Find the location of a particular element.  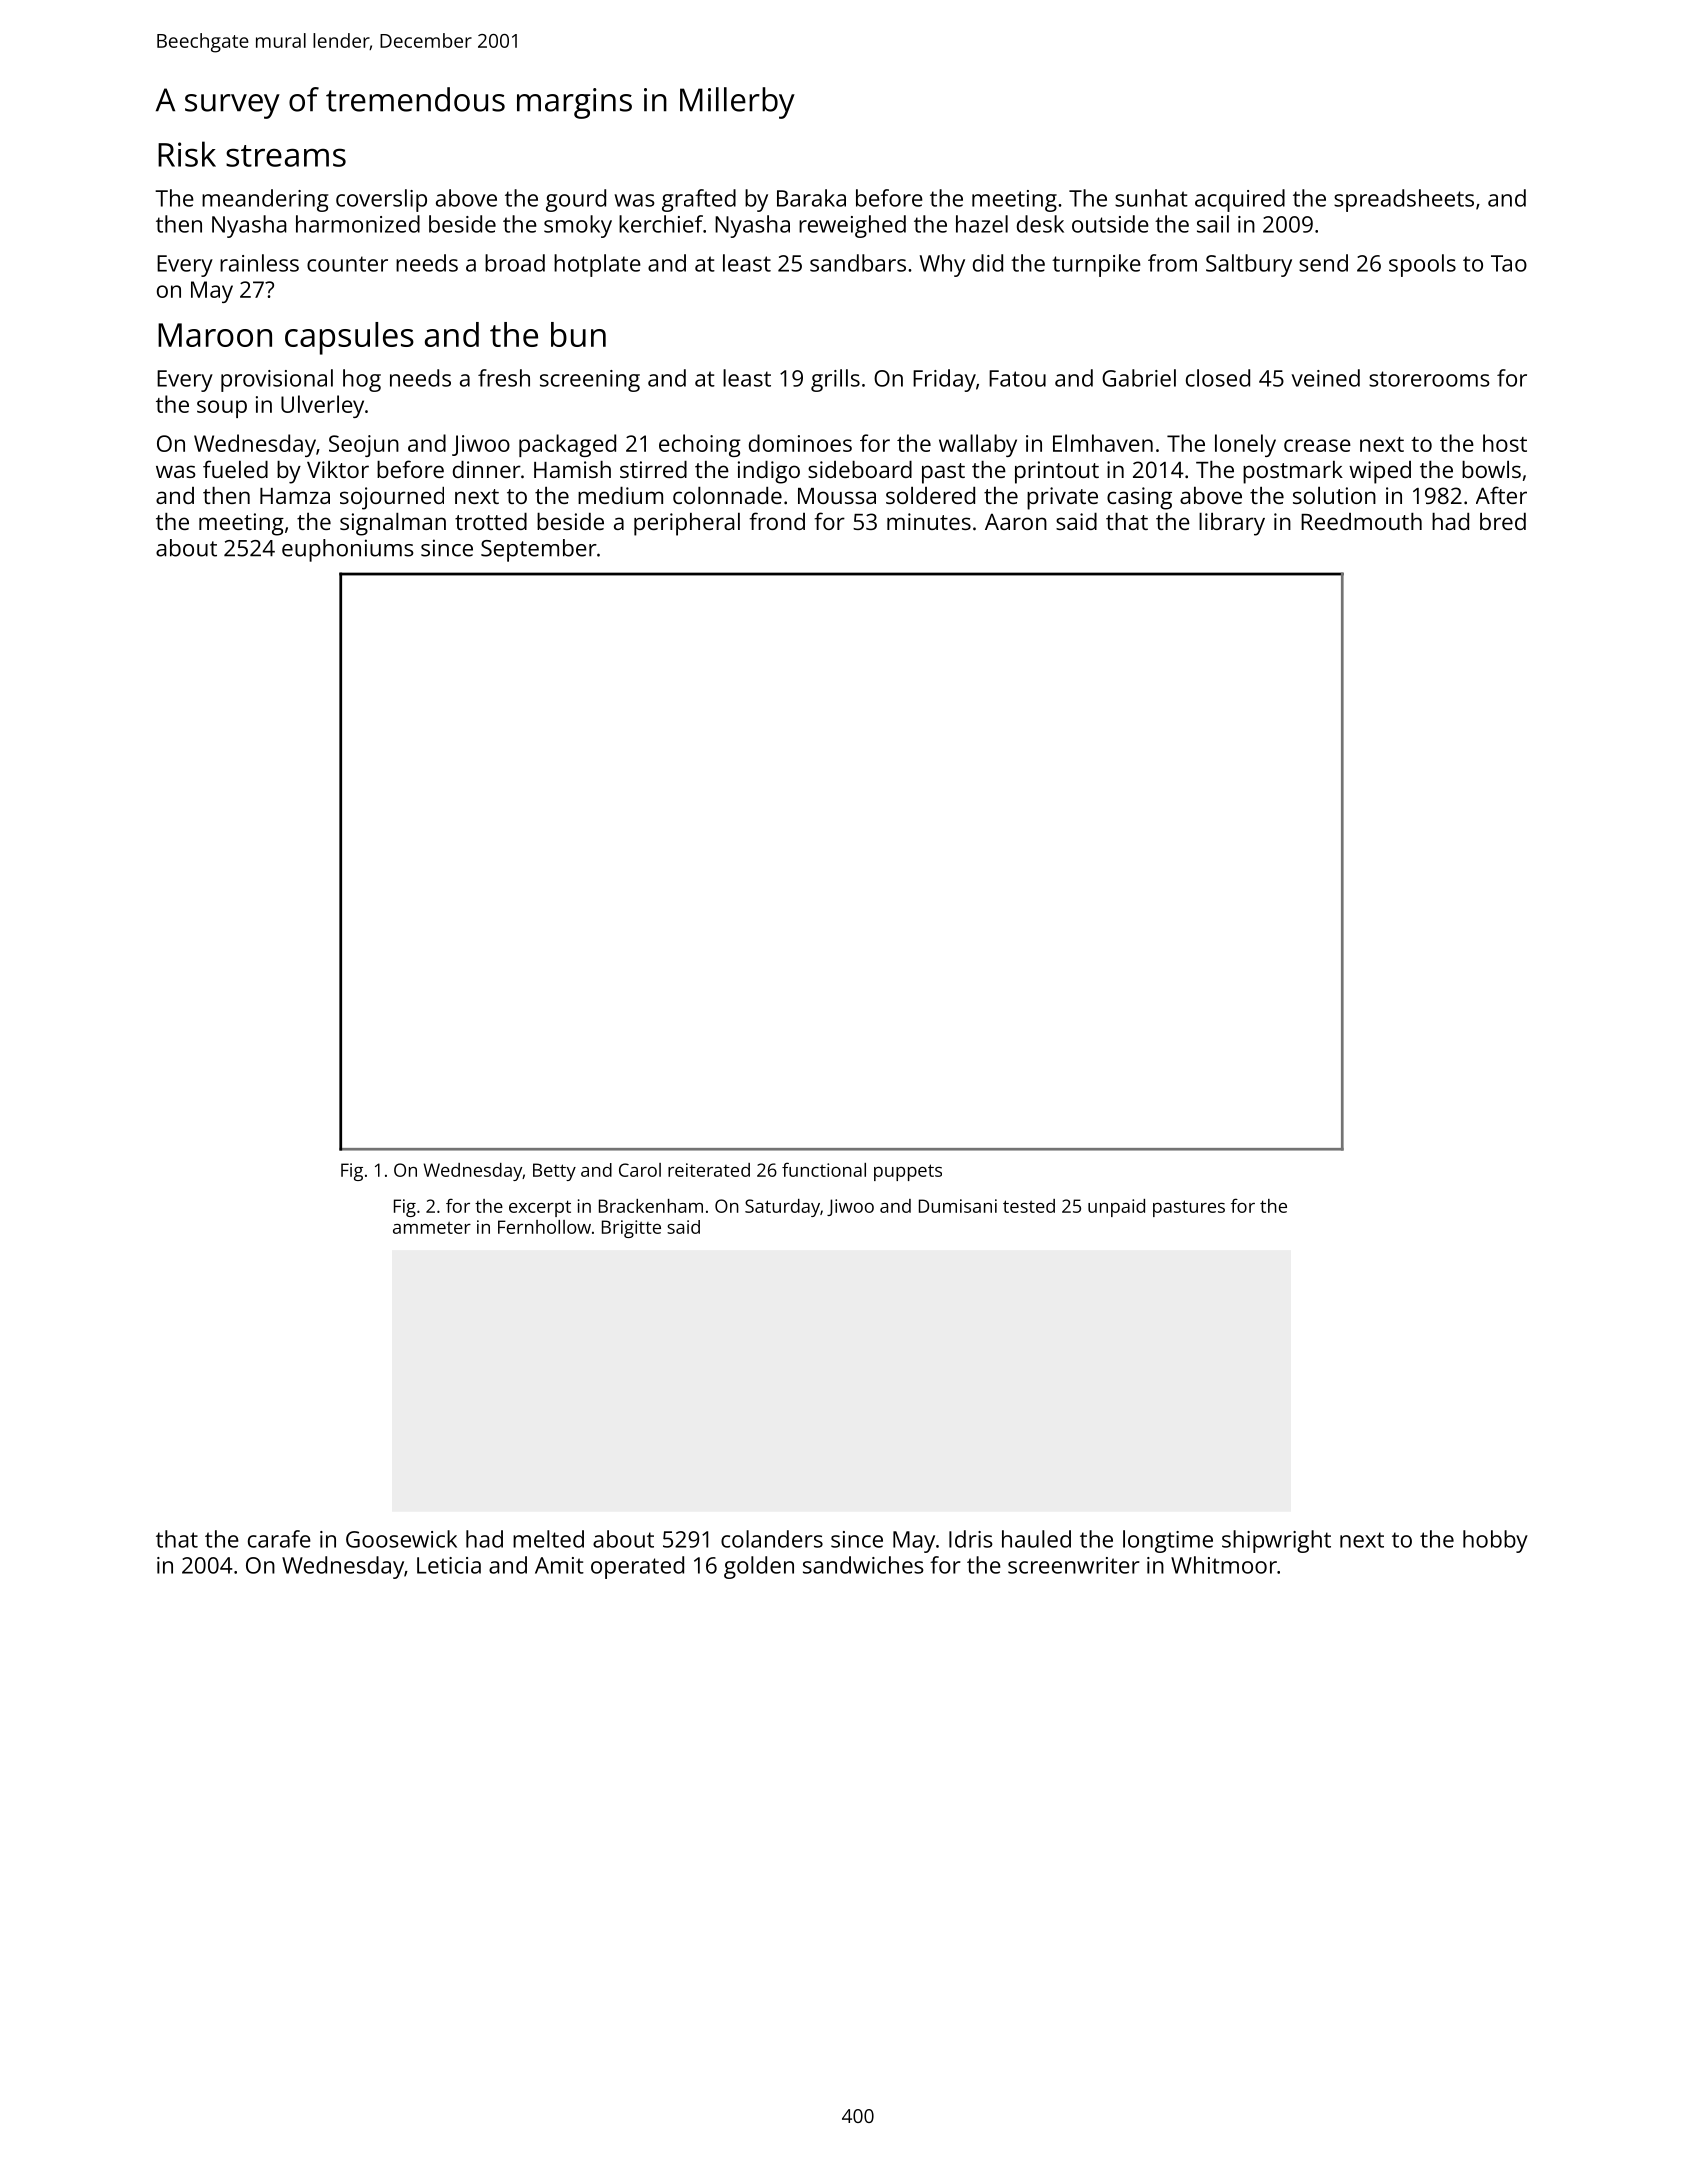

Elmhaven is located at coordinates (1103, 443).
